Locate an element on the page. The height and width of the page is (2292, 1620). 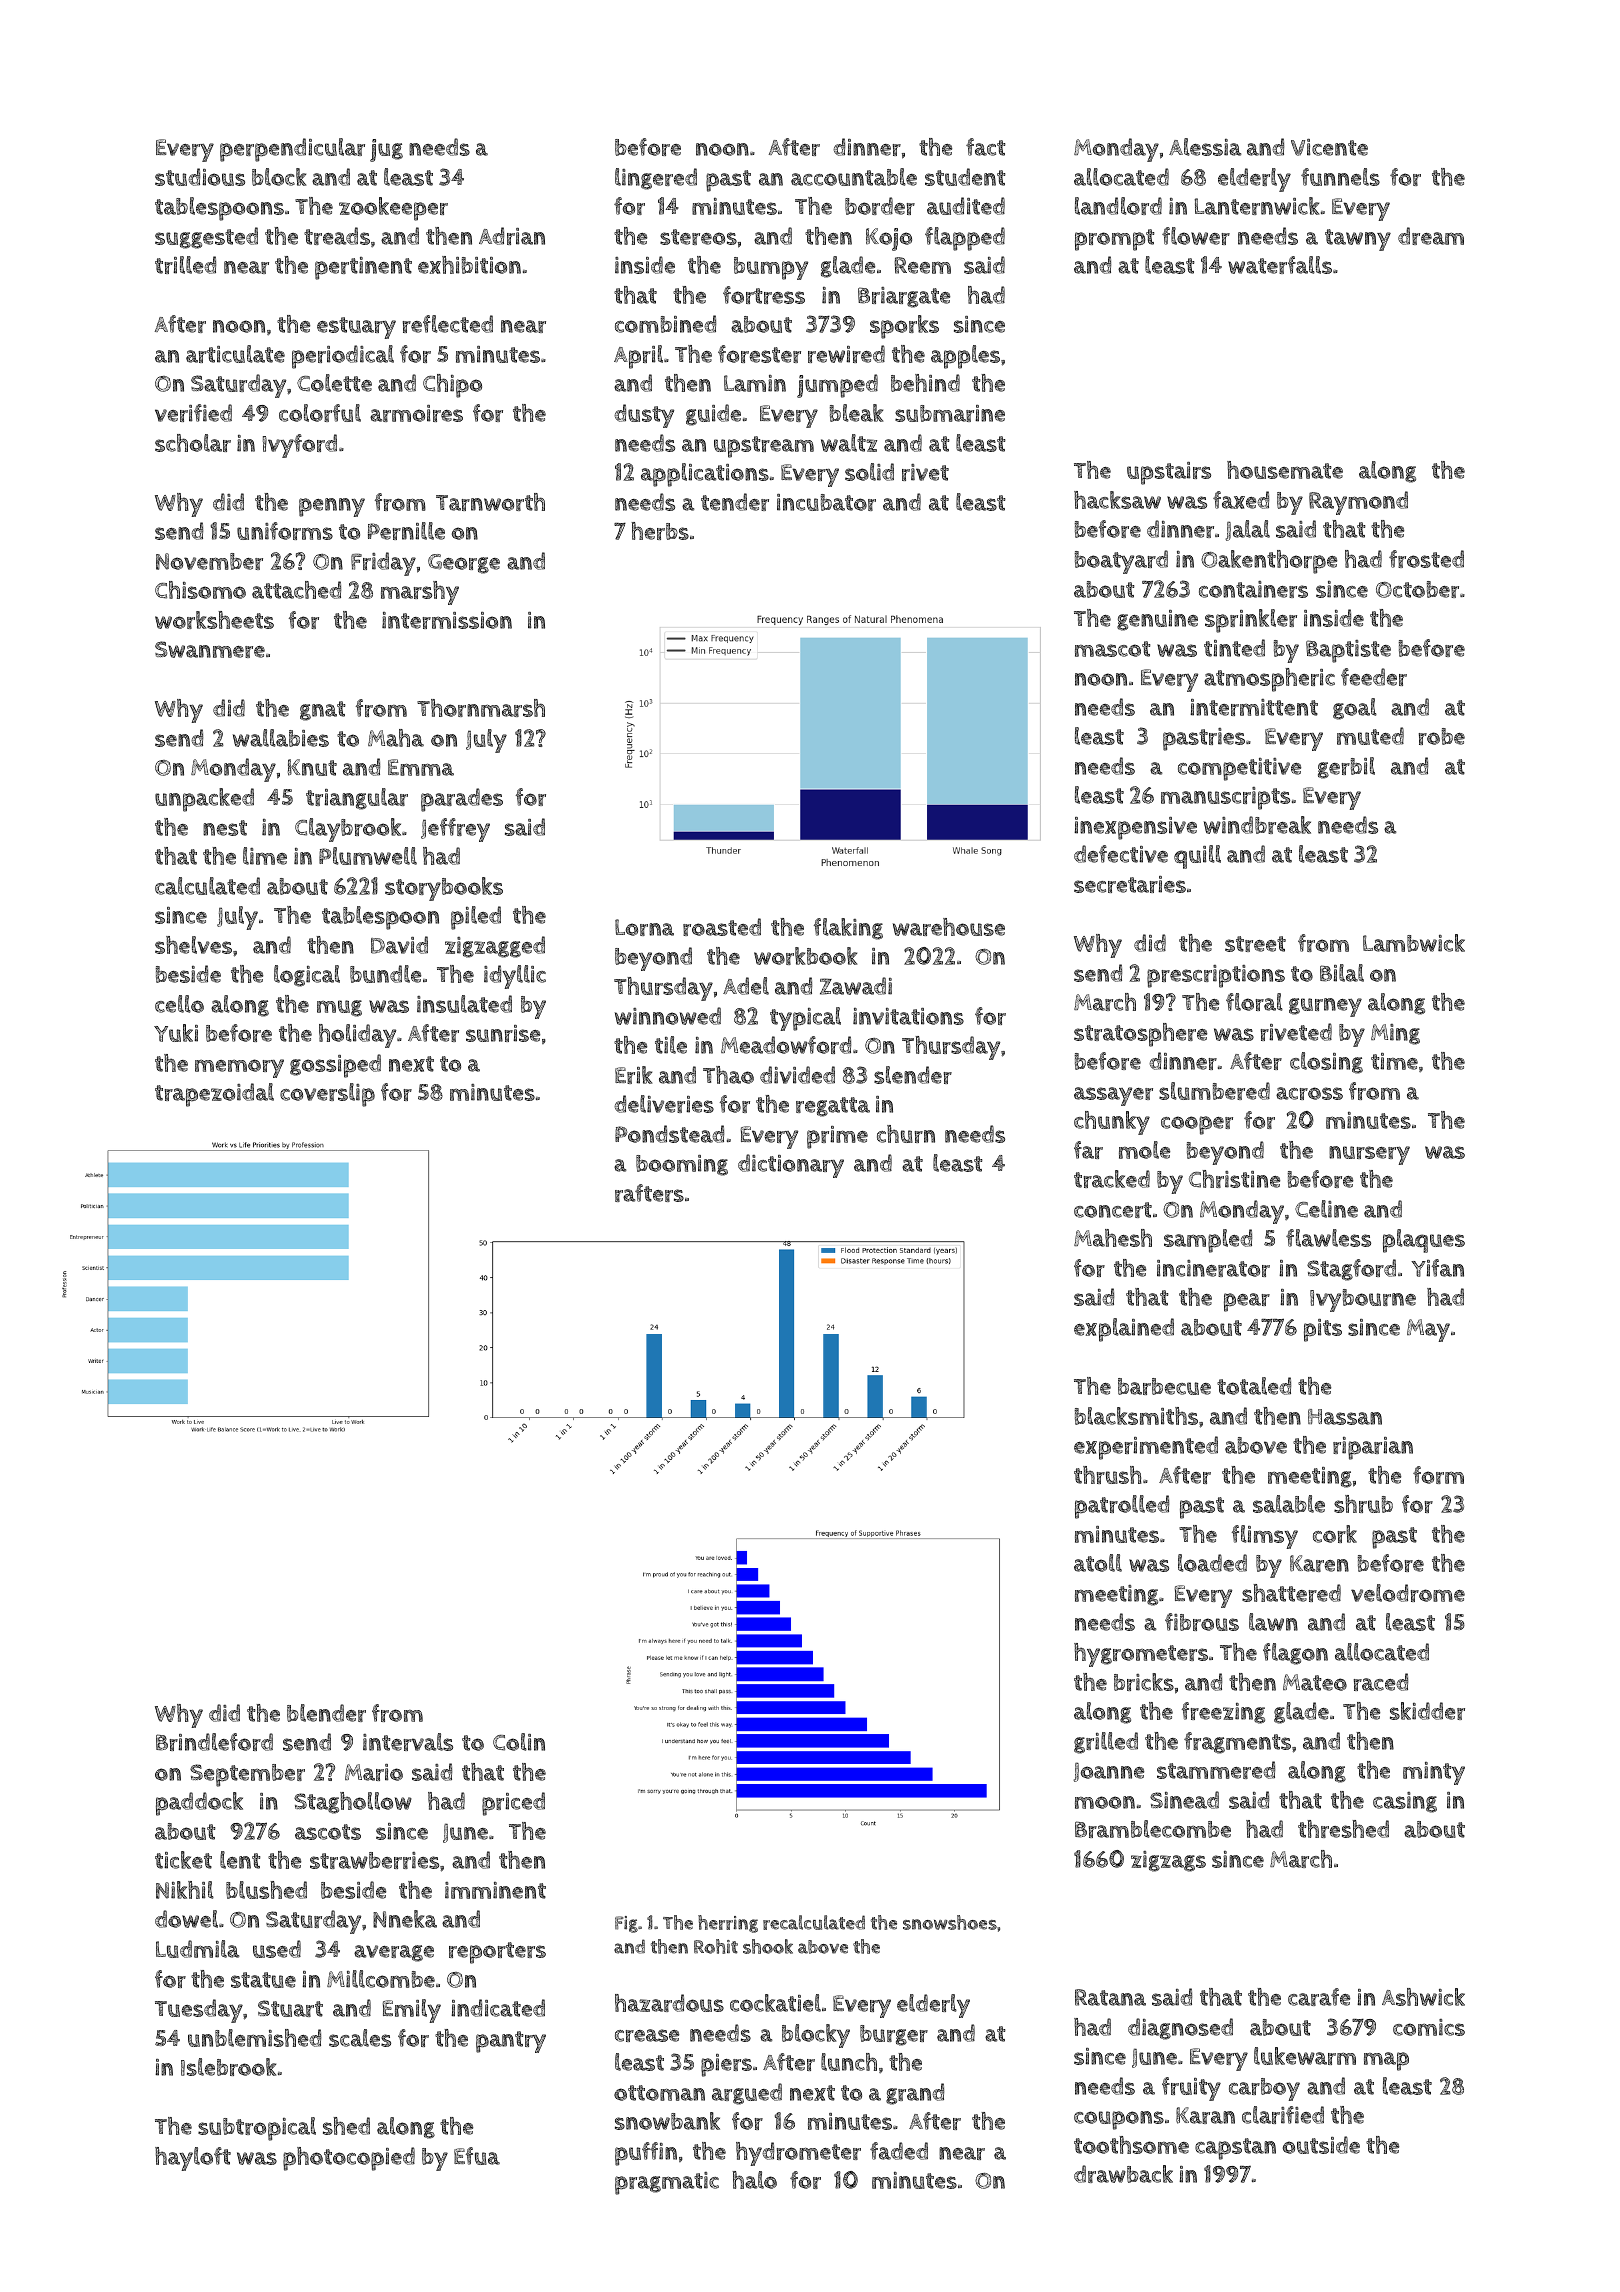
tawny is located at coordinates (1358, 240).
